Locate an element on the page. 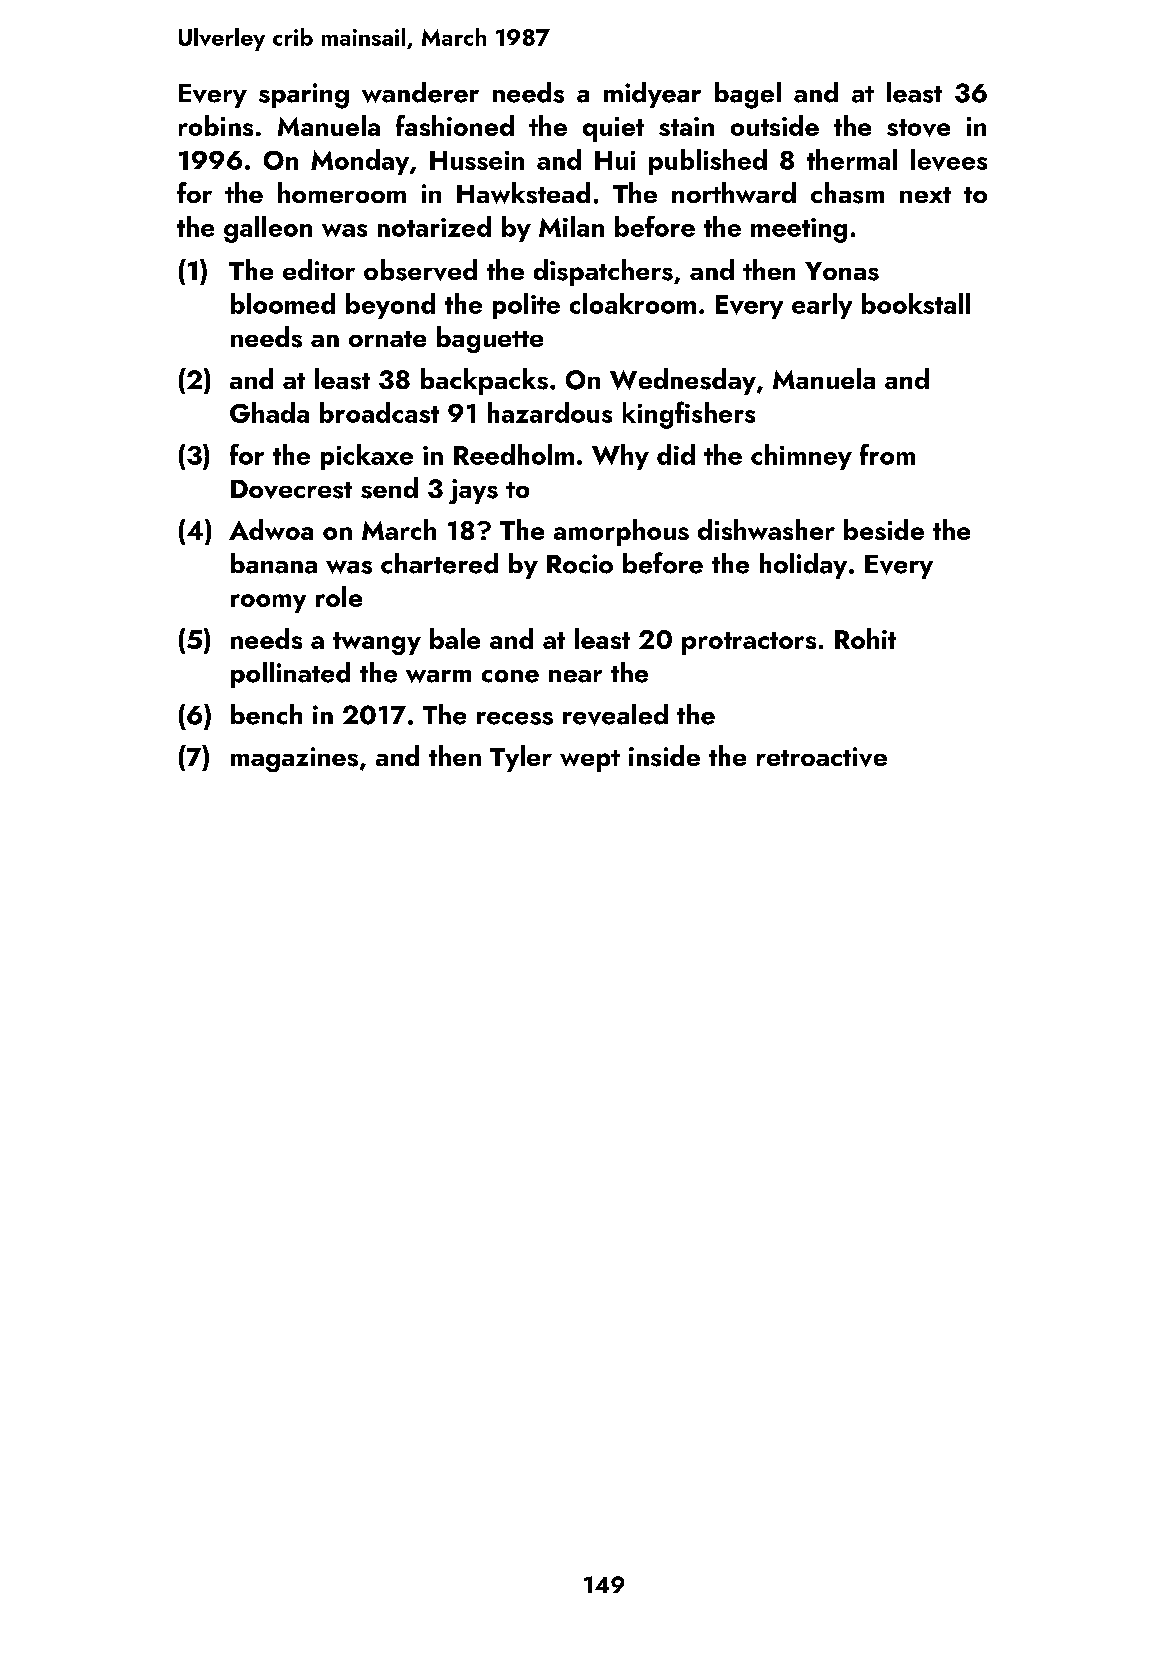  revealed is located at coordinates (615, 715).
